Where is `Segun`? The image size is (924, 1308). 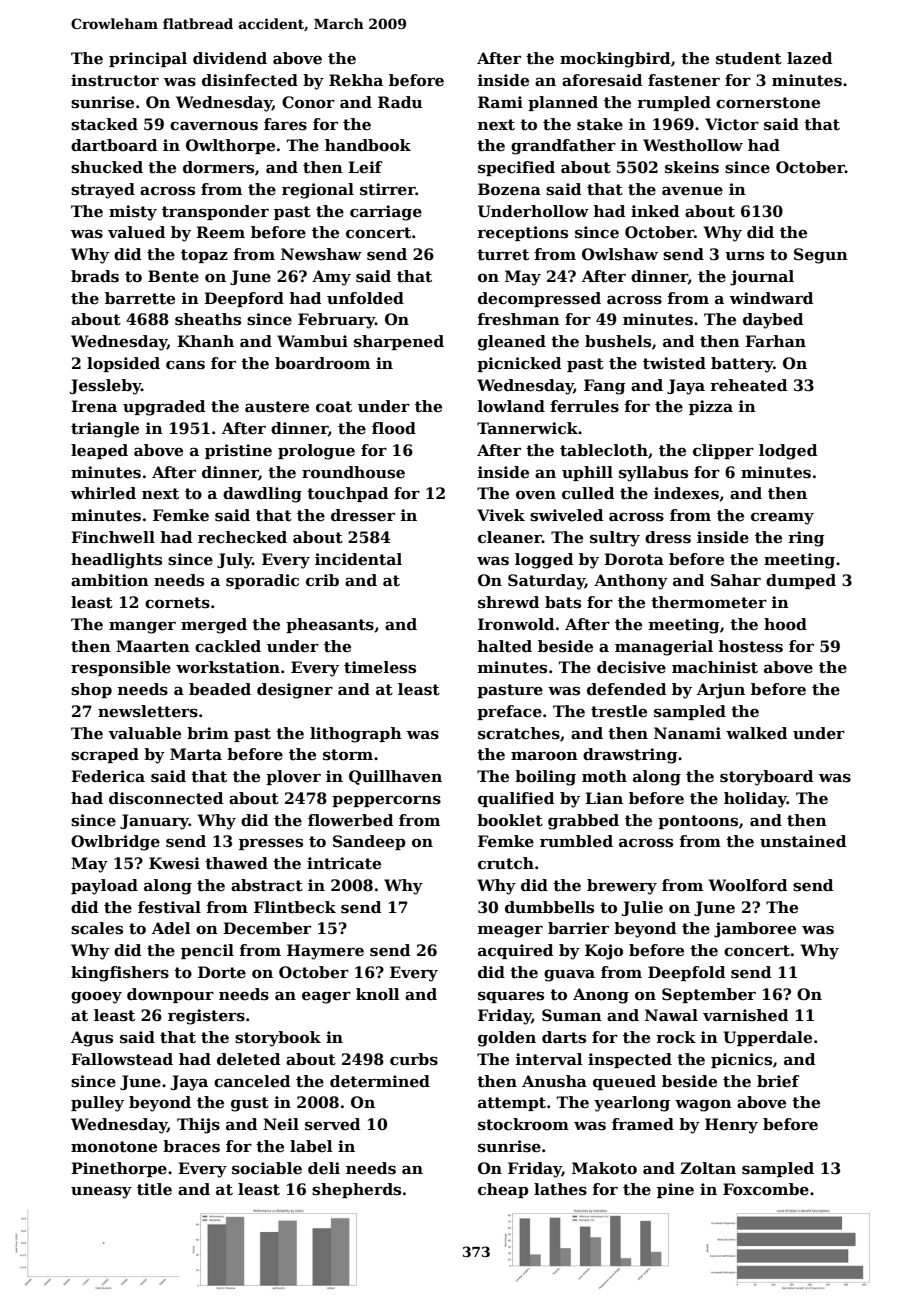 Segun is located at coordinates (821, 256).
